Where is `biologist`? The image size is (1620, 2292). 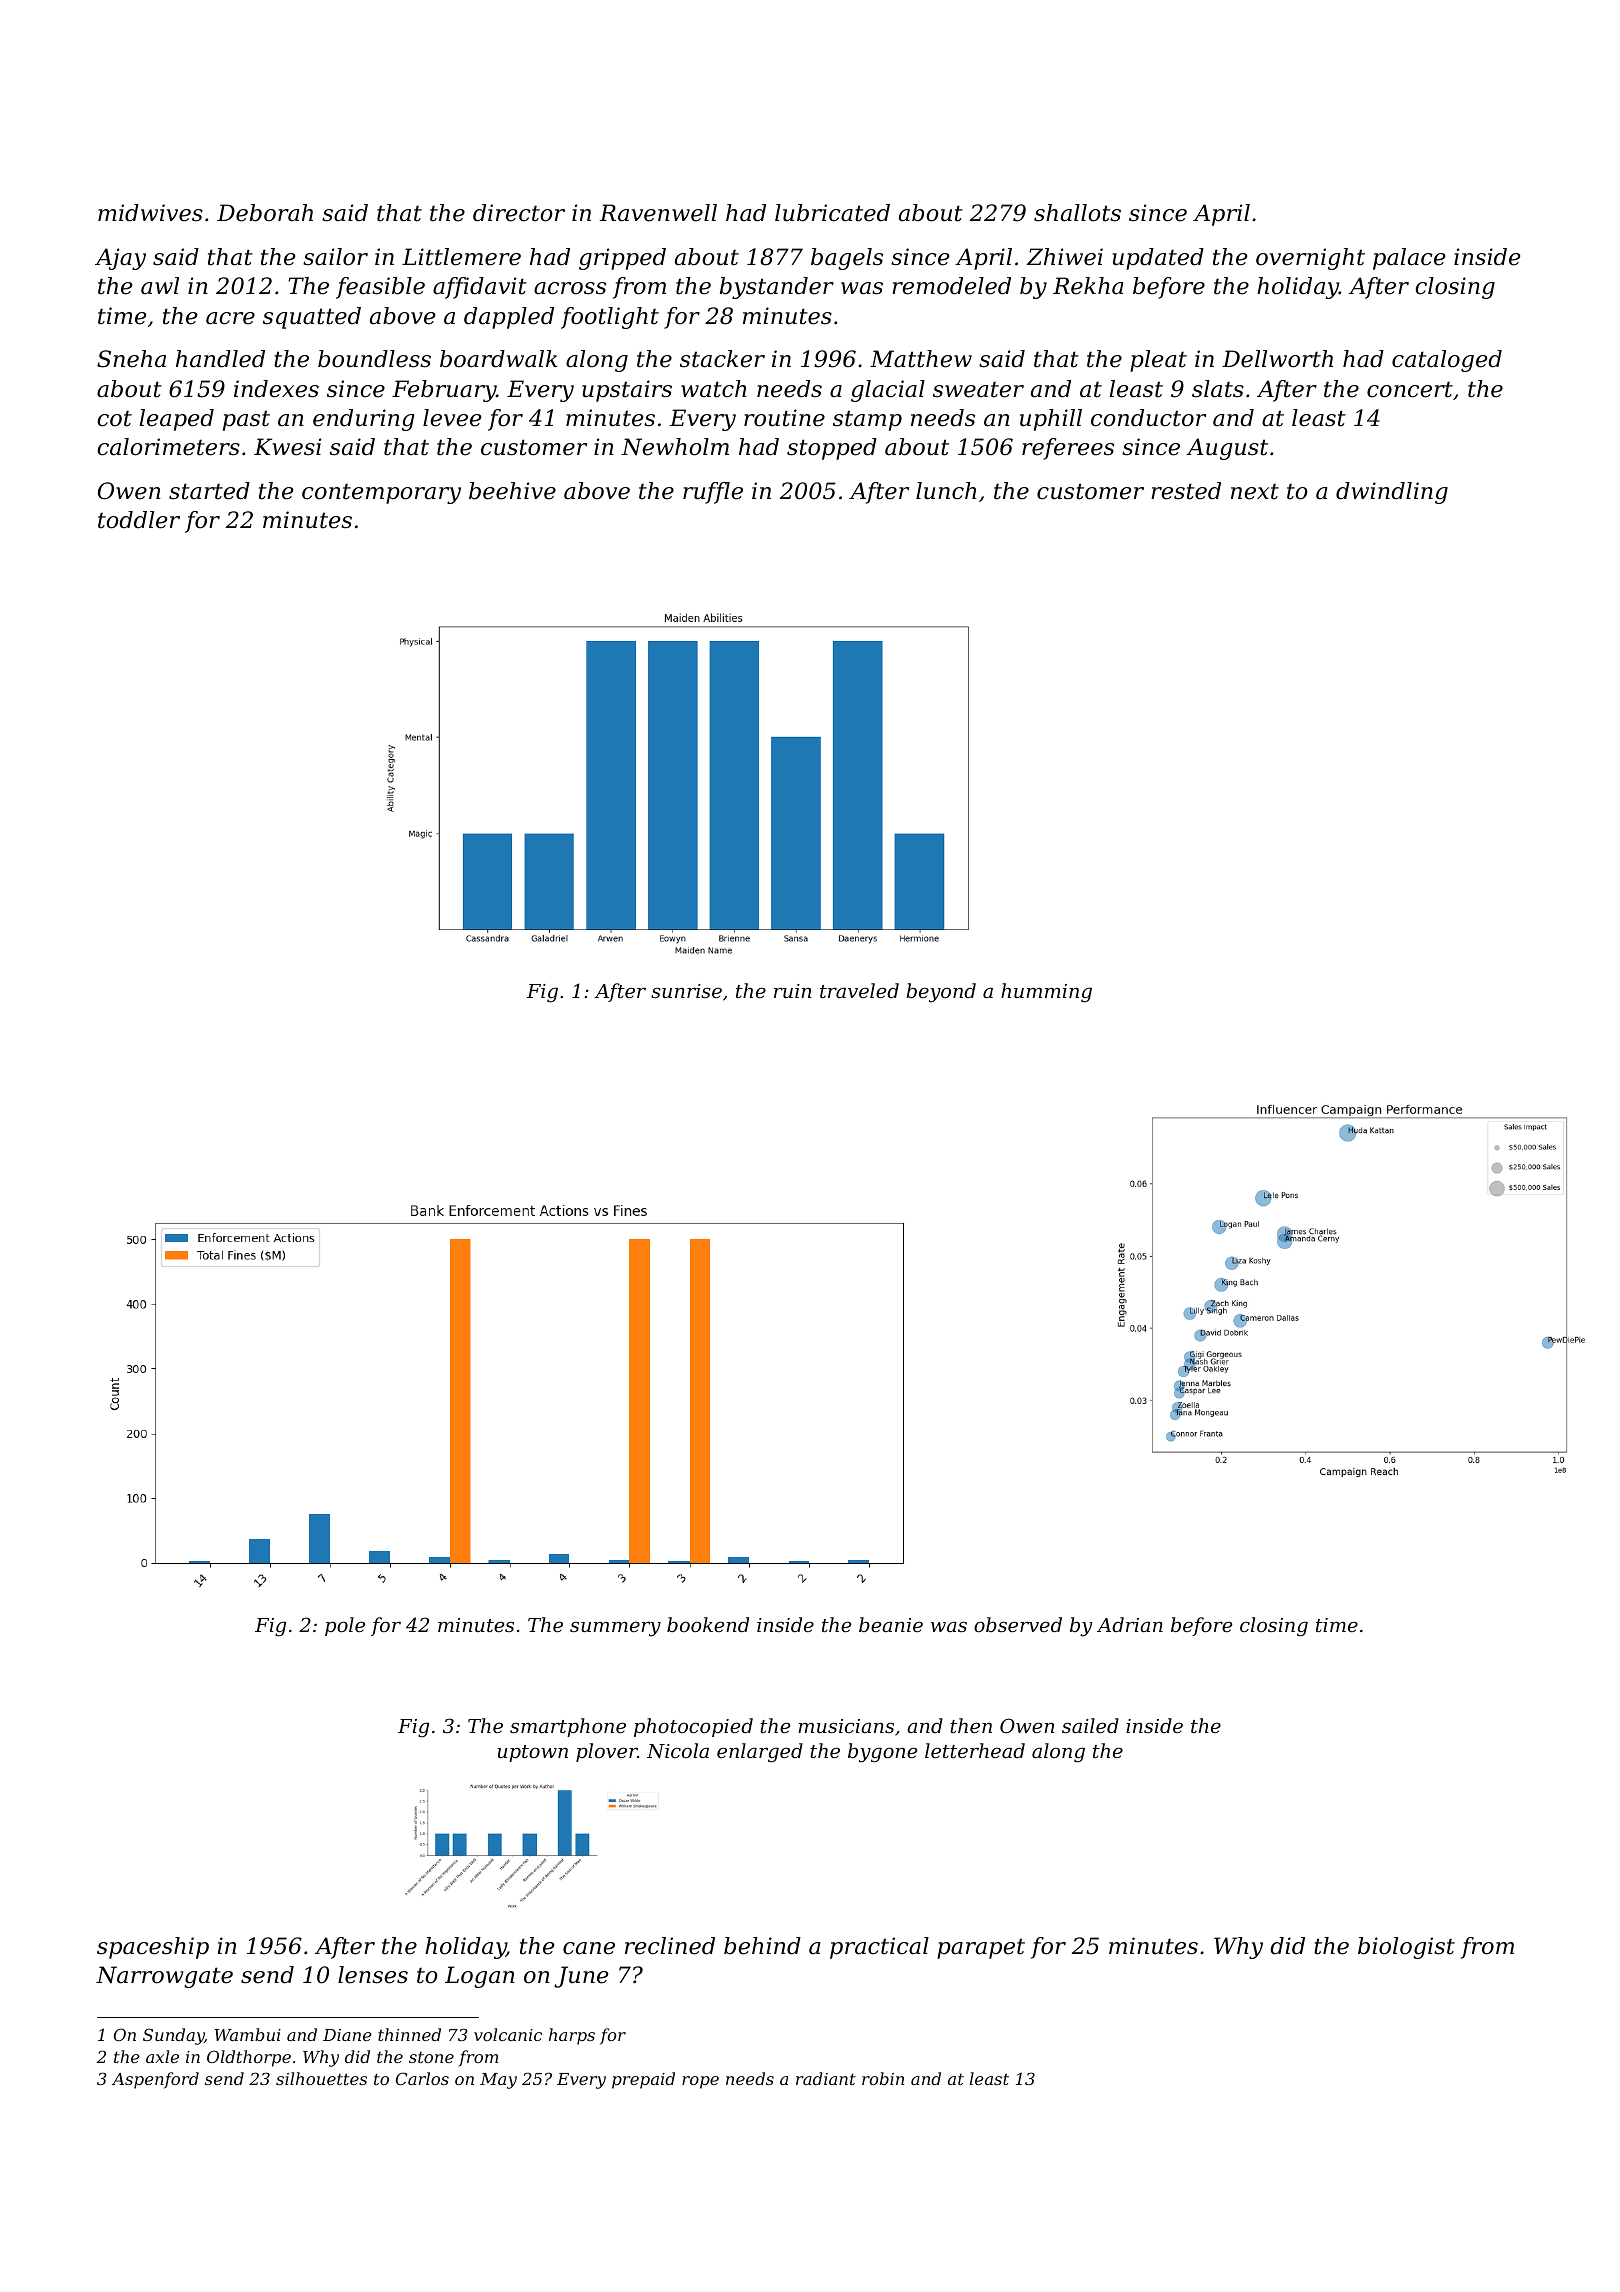 biologist is located at coordinates (1406, 1948).
